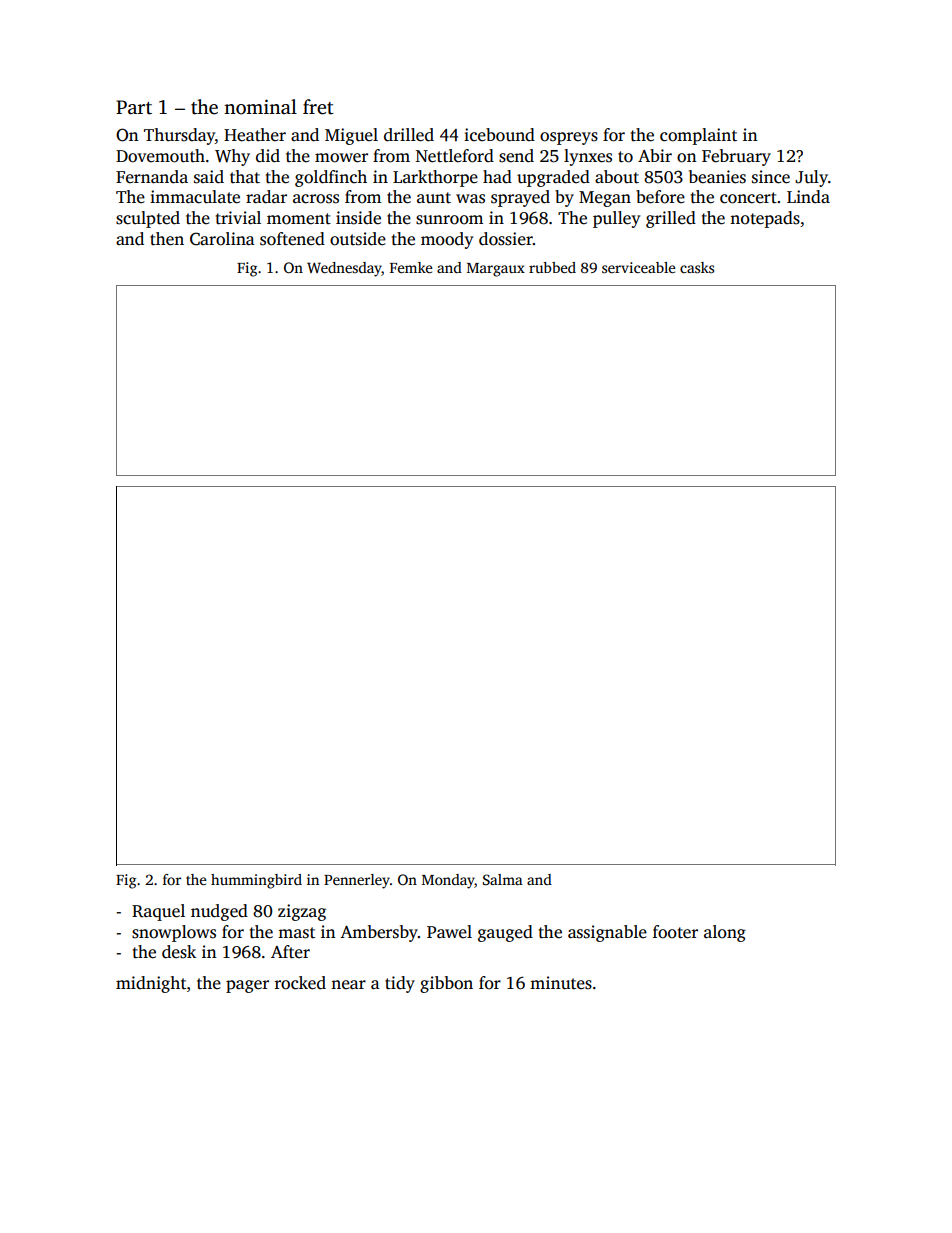 This page has width=952, height=1233. What do you see at coordinates (503, 879) in the page?
I see `Salma` at bounding box center [503, 879].
